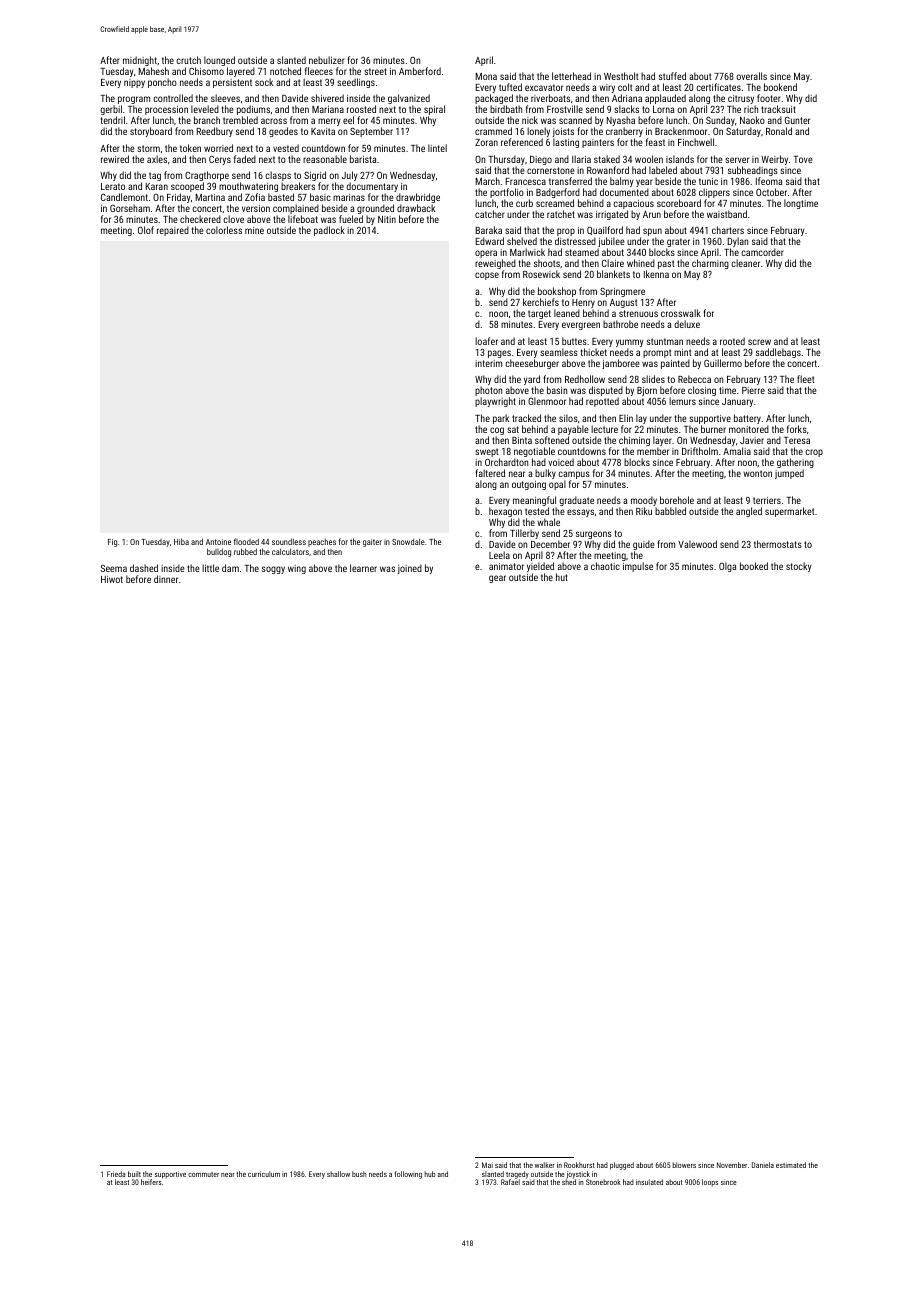  What do you see at coordinates (285, 71) in the image?
I see `notched` at bounding box center [285, 71].
